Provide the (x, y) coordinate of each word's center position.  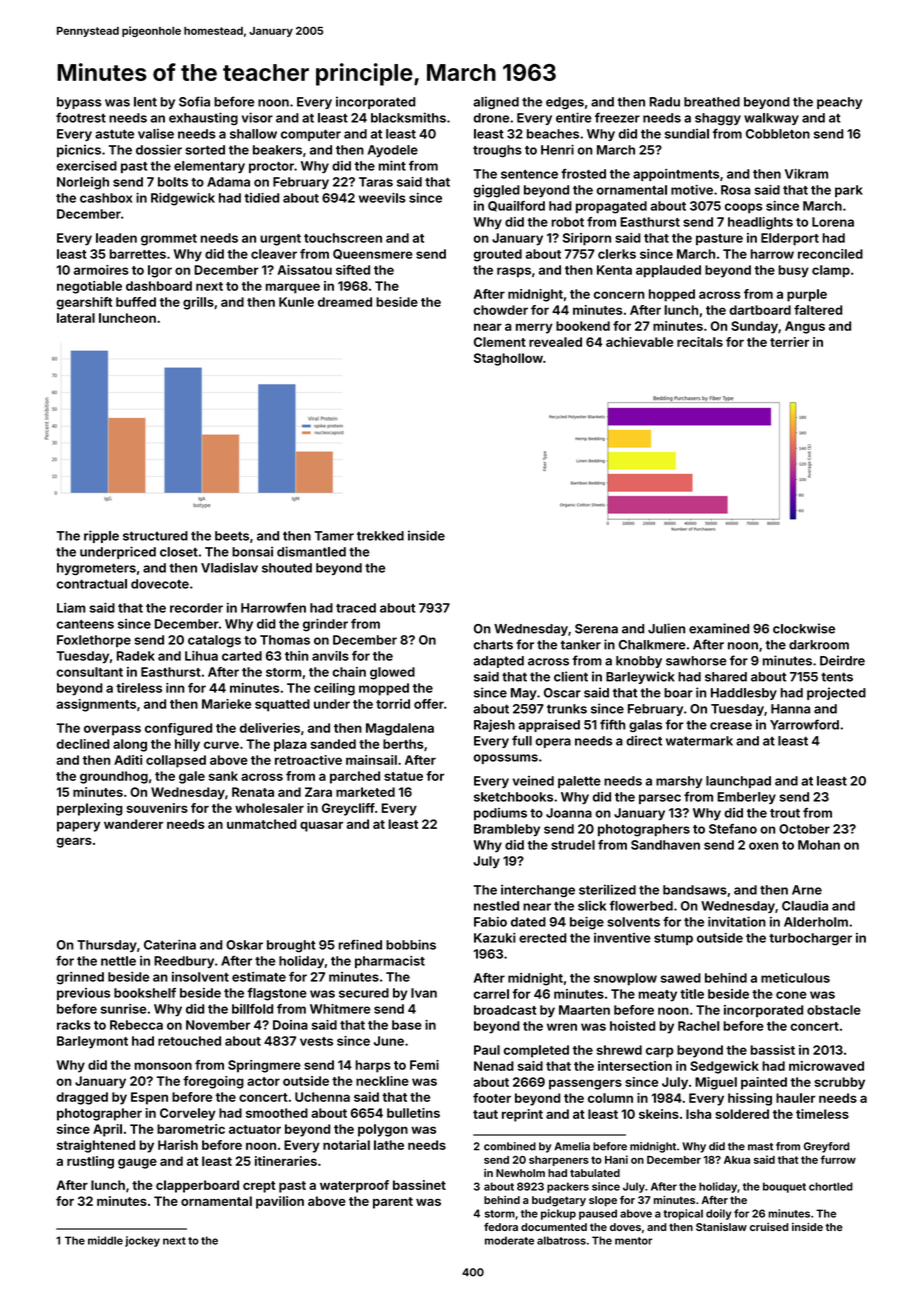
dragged (82, 1098)
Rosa (736, 190)
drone (491, 118)
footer (492, 1098)
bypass (79, 103)
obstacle (834, 1010)
